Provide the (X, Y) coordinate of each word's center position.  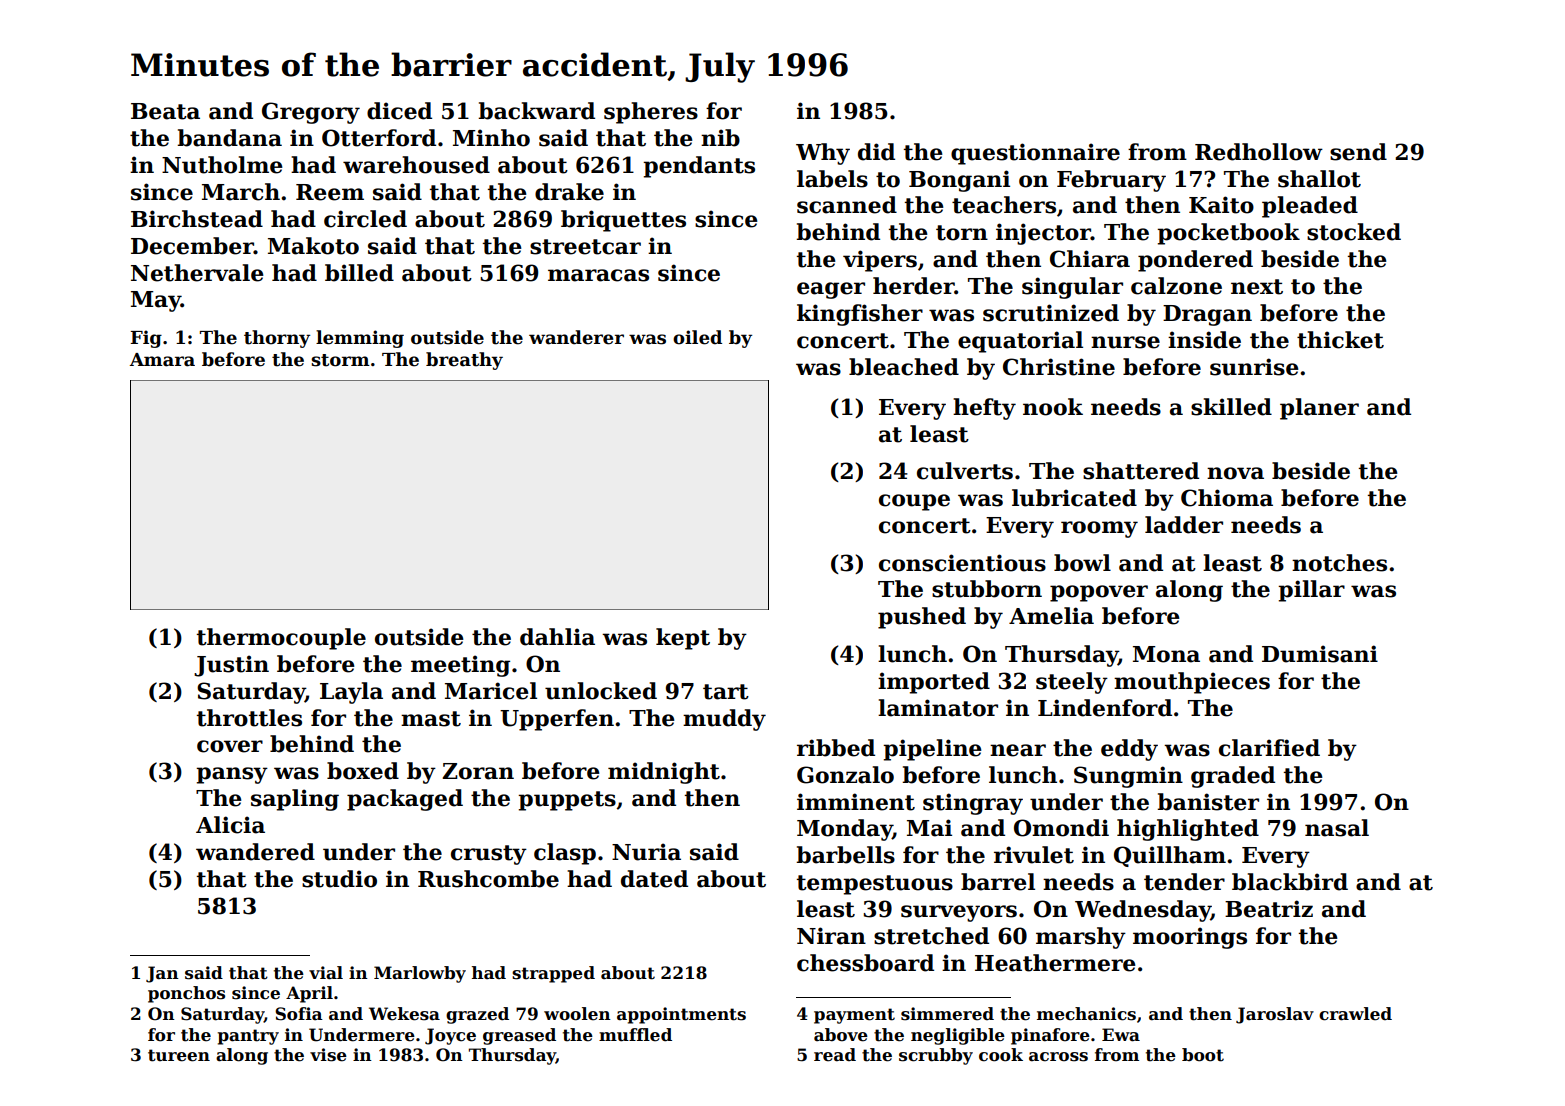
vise (328, 1055)
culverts (965, 471)
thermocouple (281, 639)
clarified (1269, 748)
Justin (231, 666)
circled (365, 219)
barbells (845, 855)
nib (720, 138)
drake (569, 192)
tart (726, 692)
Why (823, 154)
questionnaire (1035, 154)
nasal (1337, 828)
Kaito (1221, 205)
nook (1053, 407)
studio (339, 879)
